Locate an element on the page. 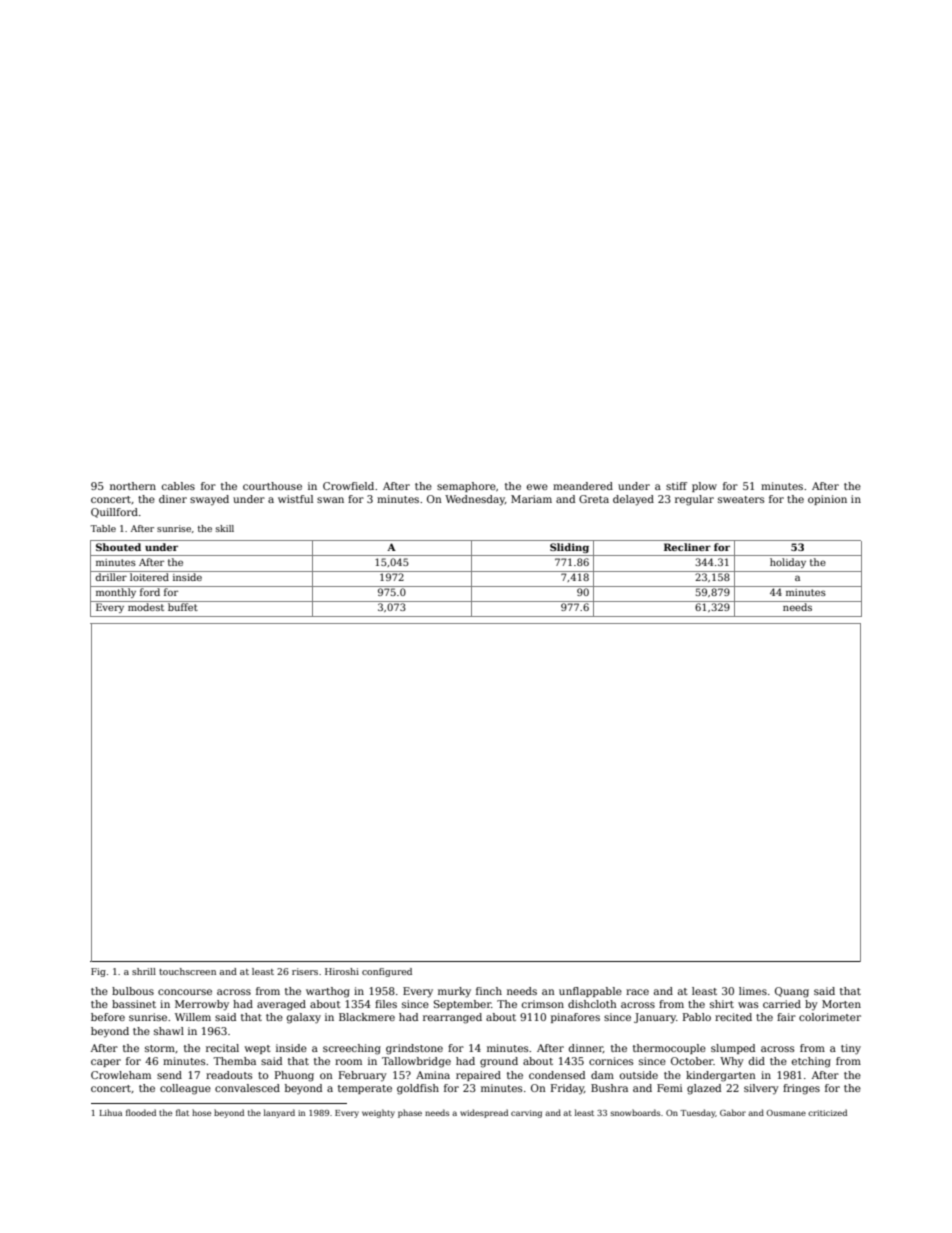 The image size is (952, 1233). courthouse is located at coordinates (272, 486).
